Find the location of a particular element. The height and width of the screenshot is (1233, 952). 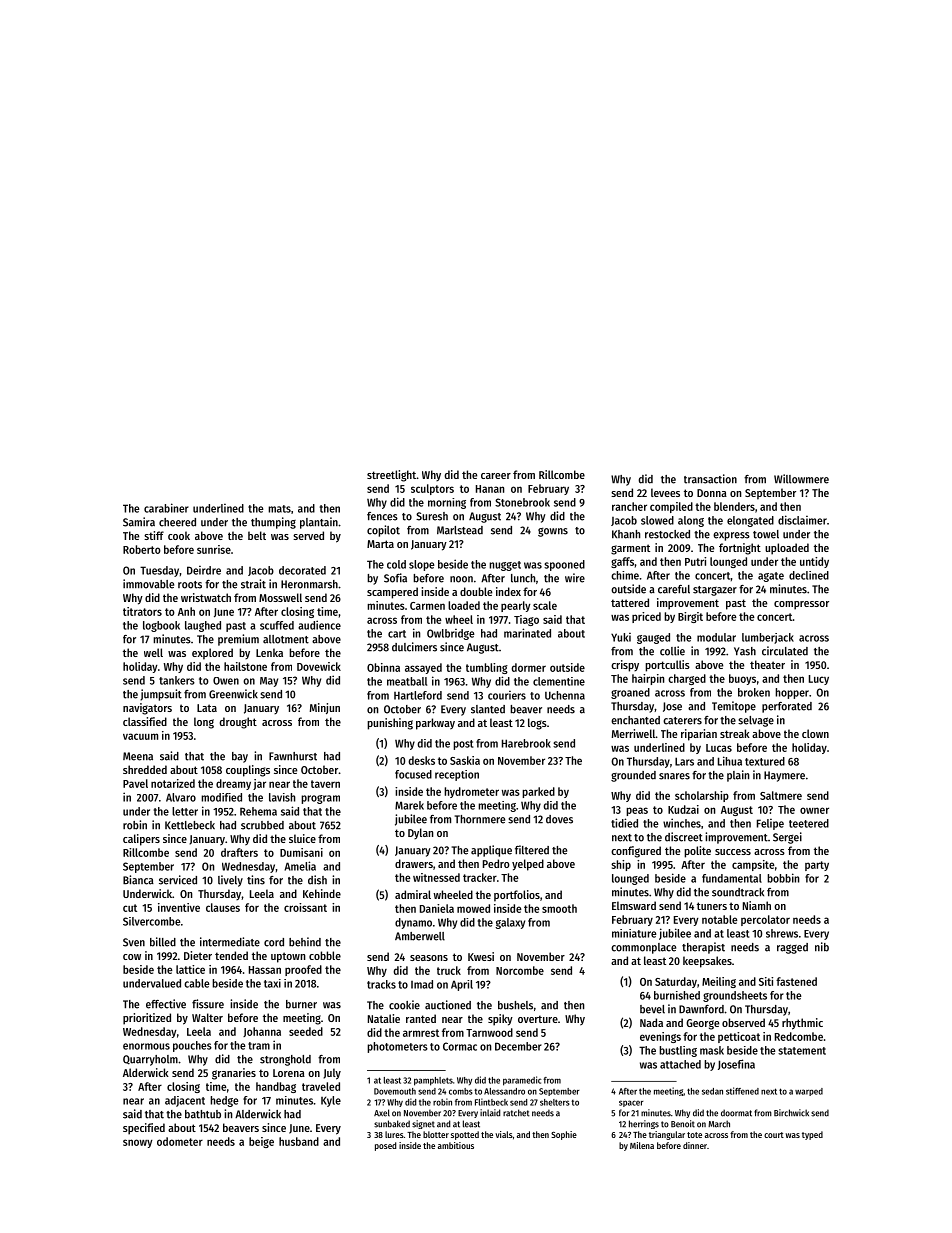

husband is located at coordinates (299, 1141).
